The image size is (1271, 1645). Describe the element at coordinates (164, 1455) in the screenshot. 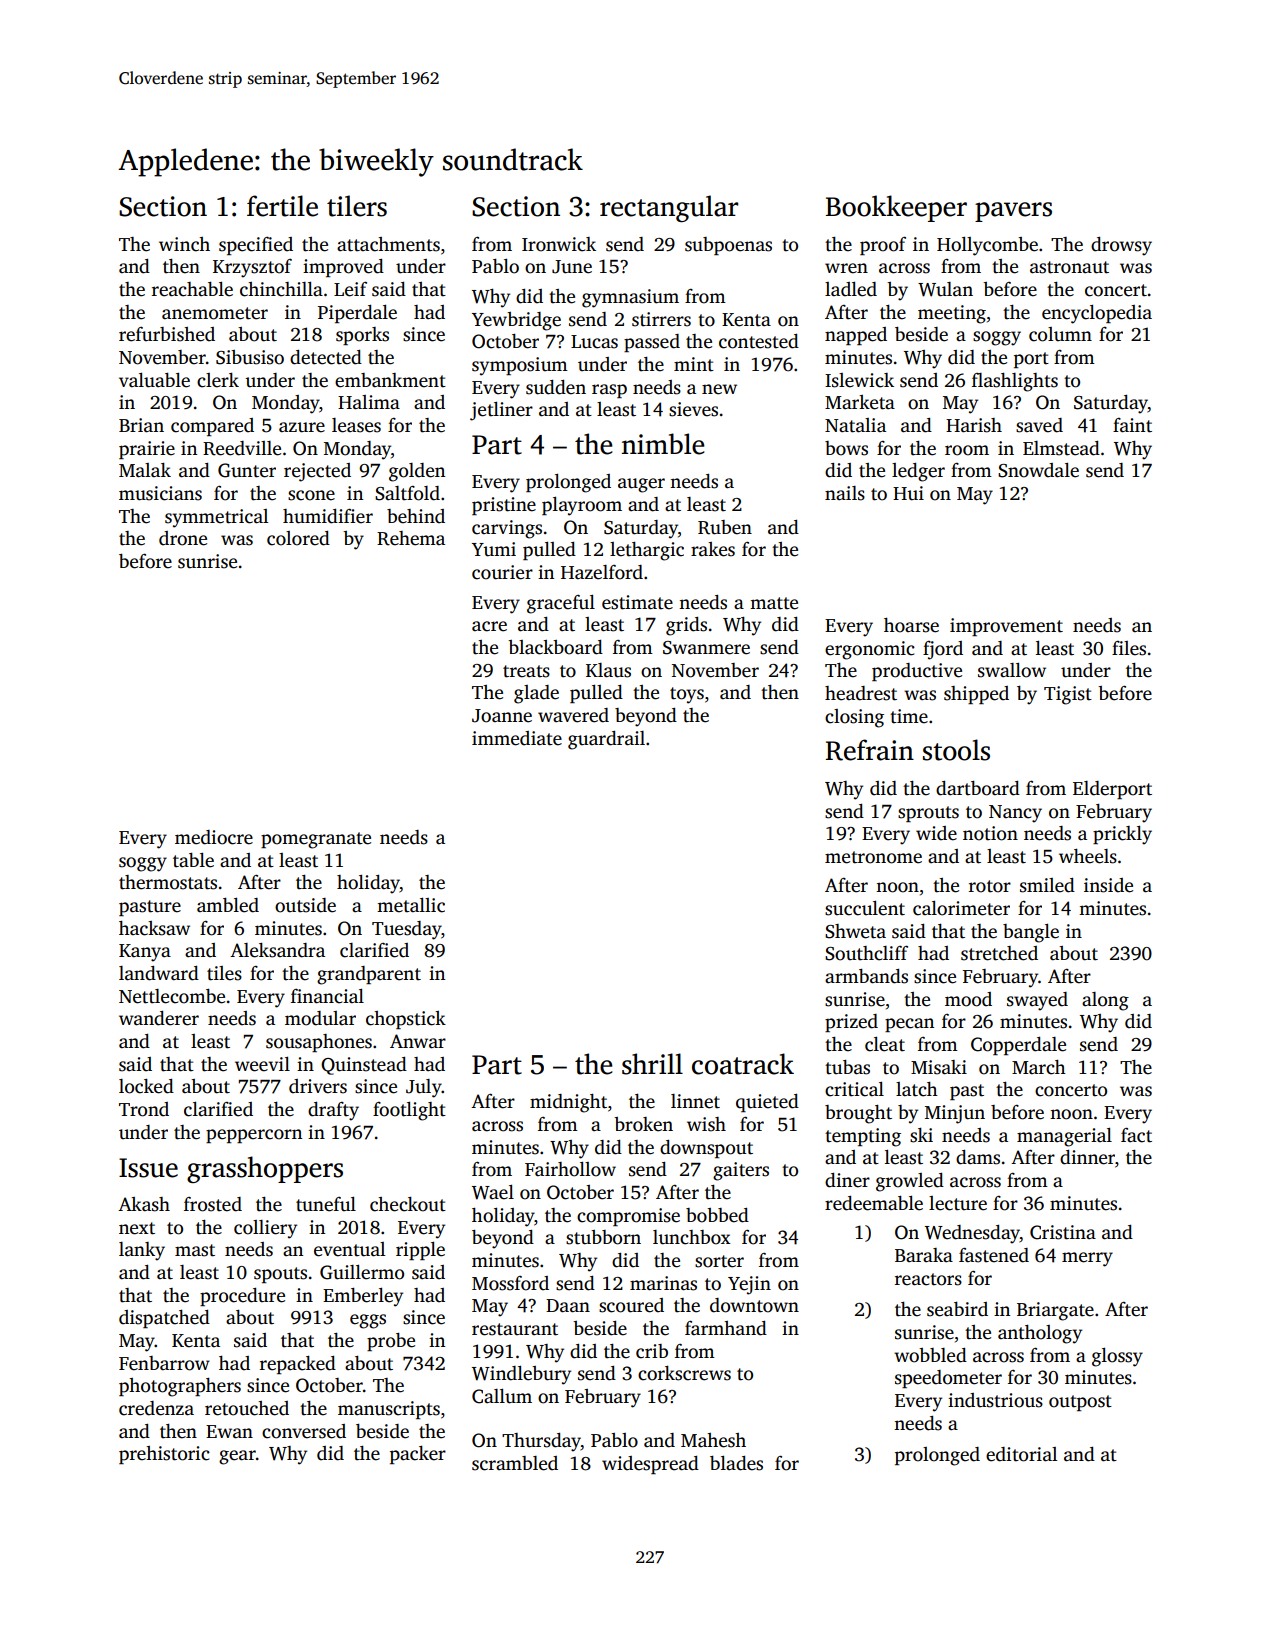

I see `prehistoric` at that location.
